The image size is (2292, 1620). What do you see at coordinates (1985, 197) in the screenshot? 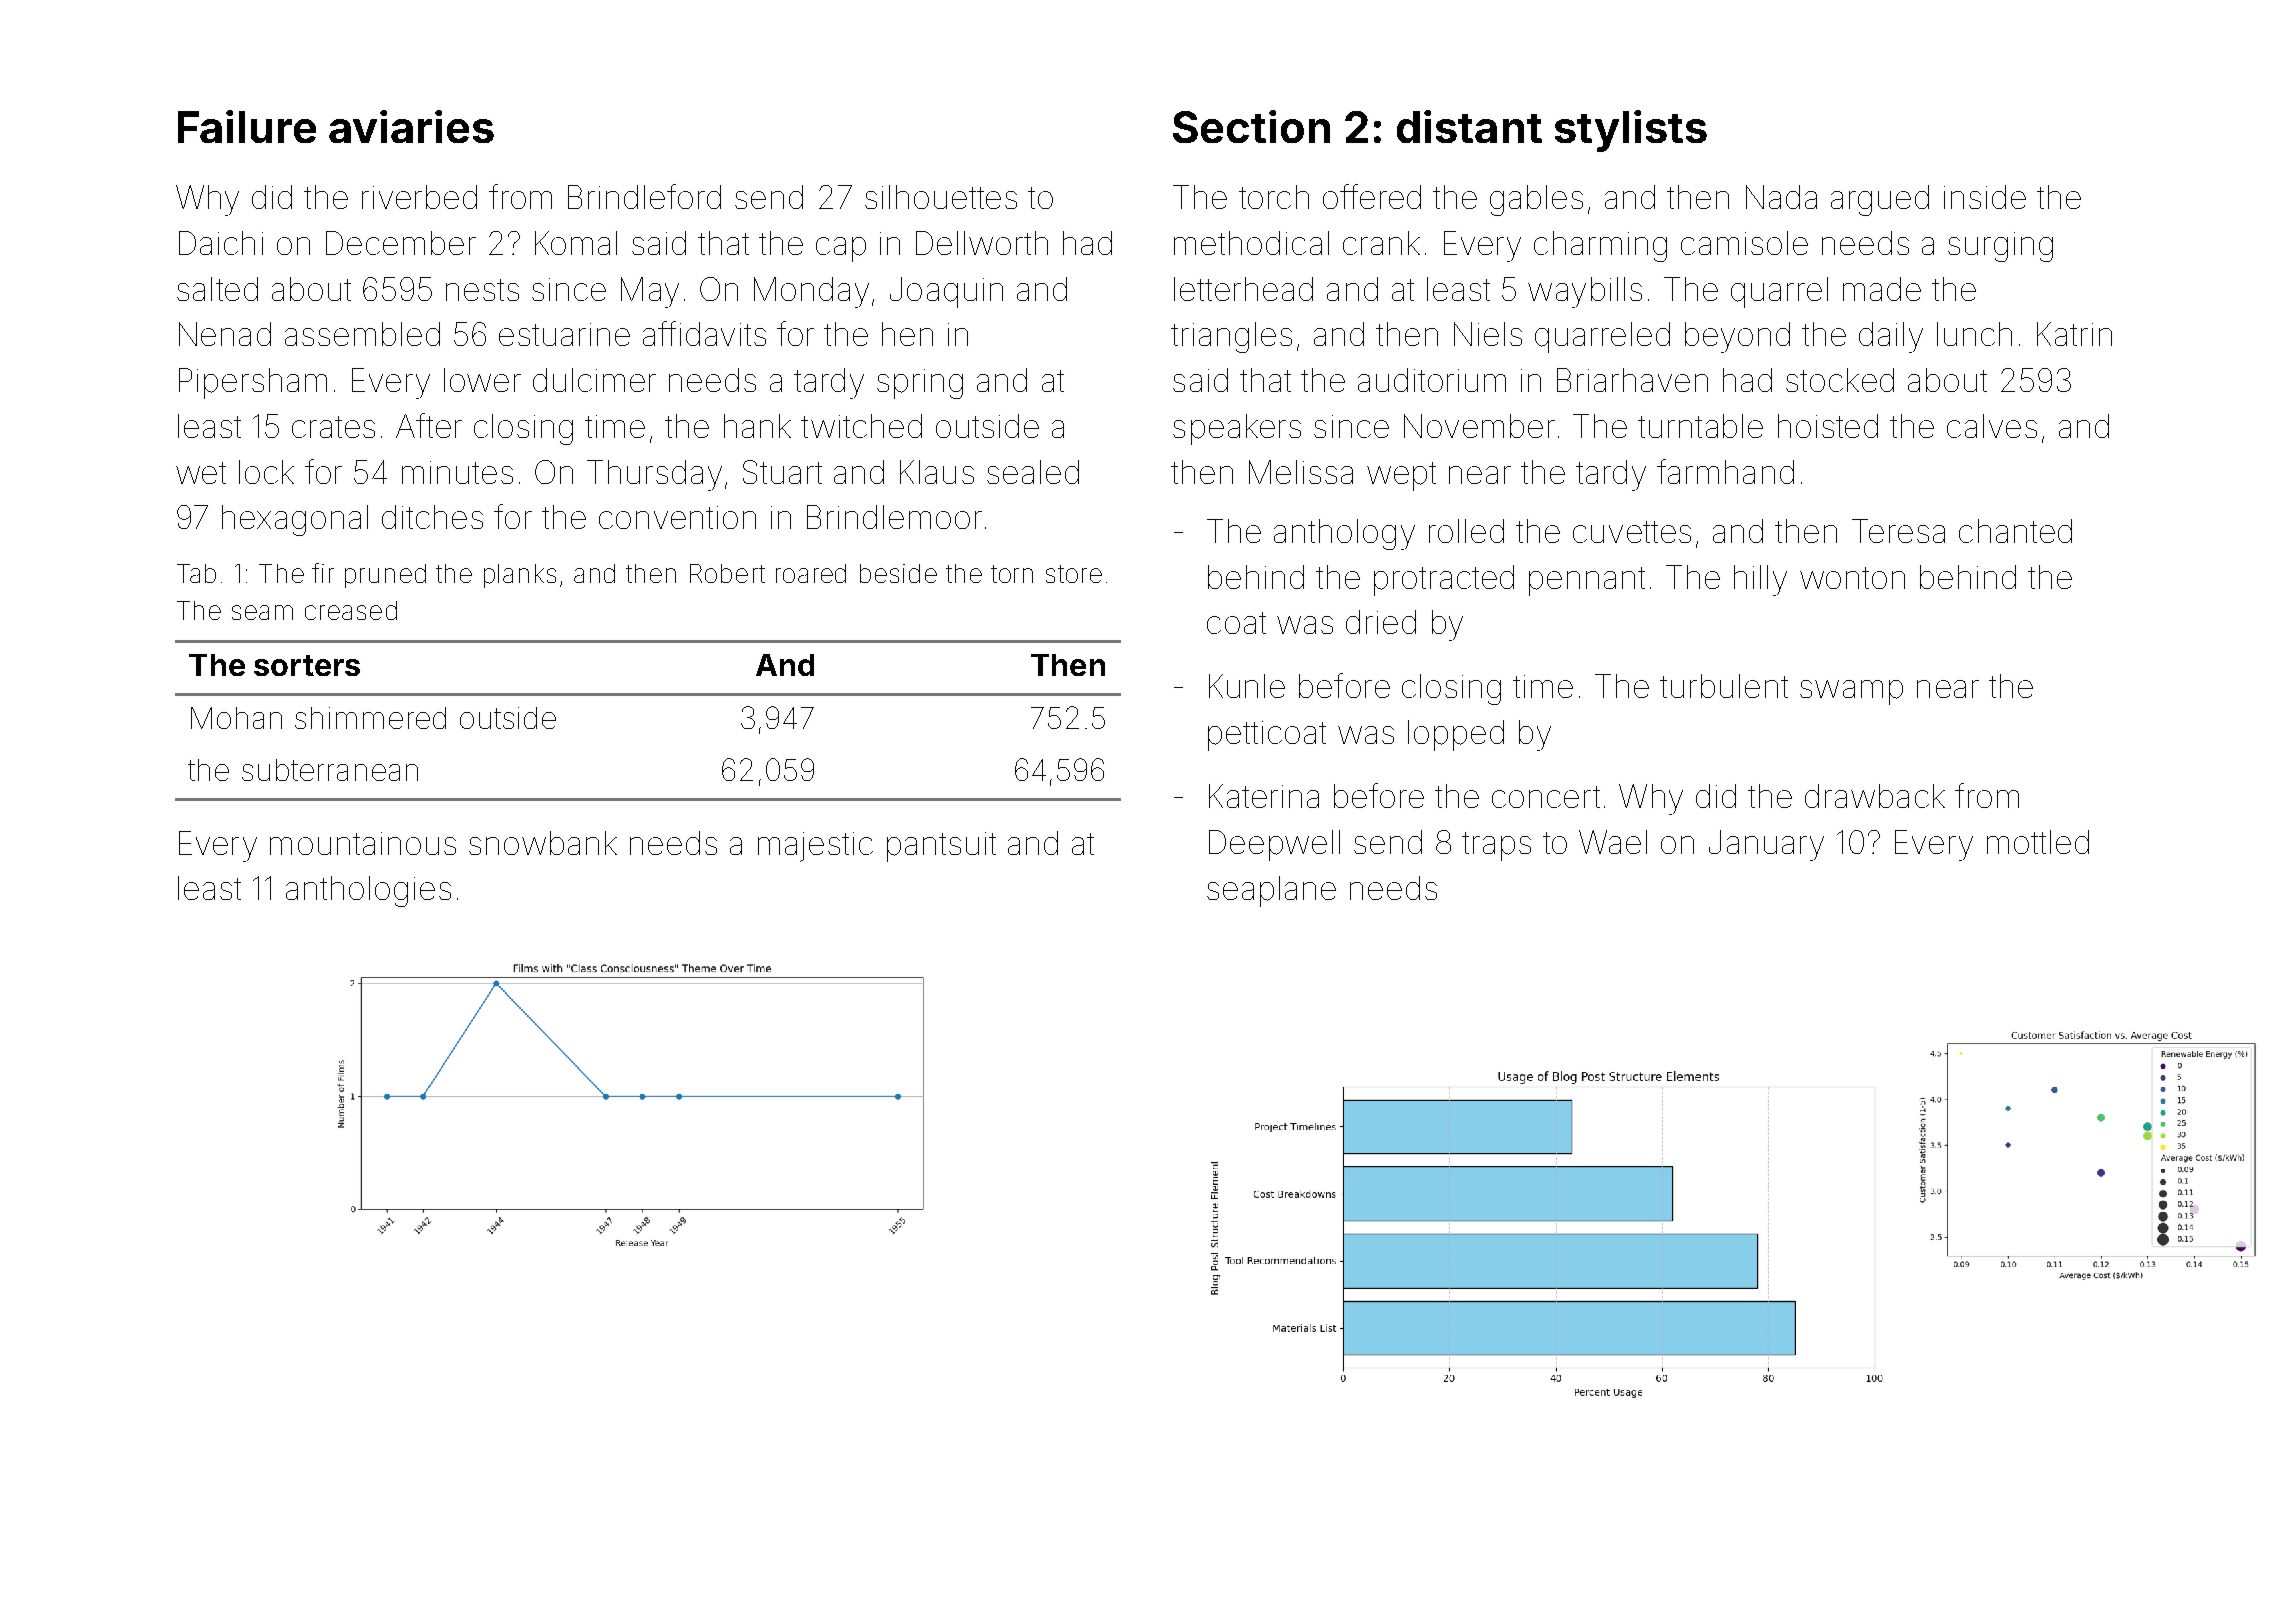
I see `inside` at bounding box center [1985, 197].
